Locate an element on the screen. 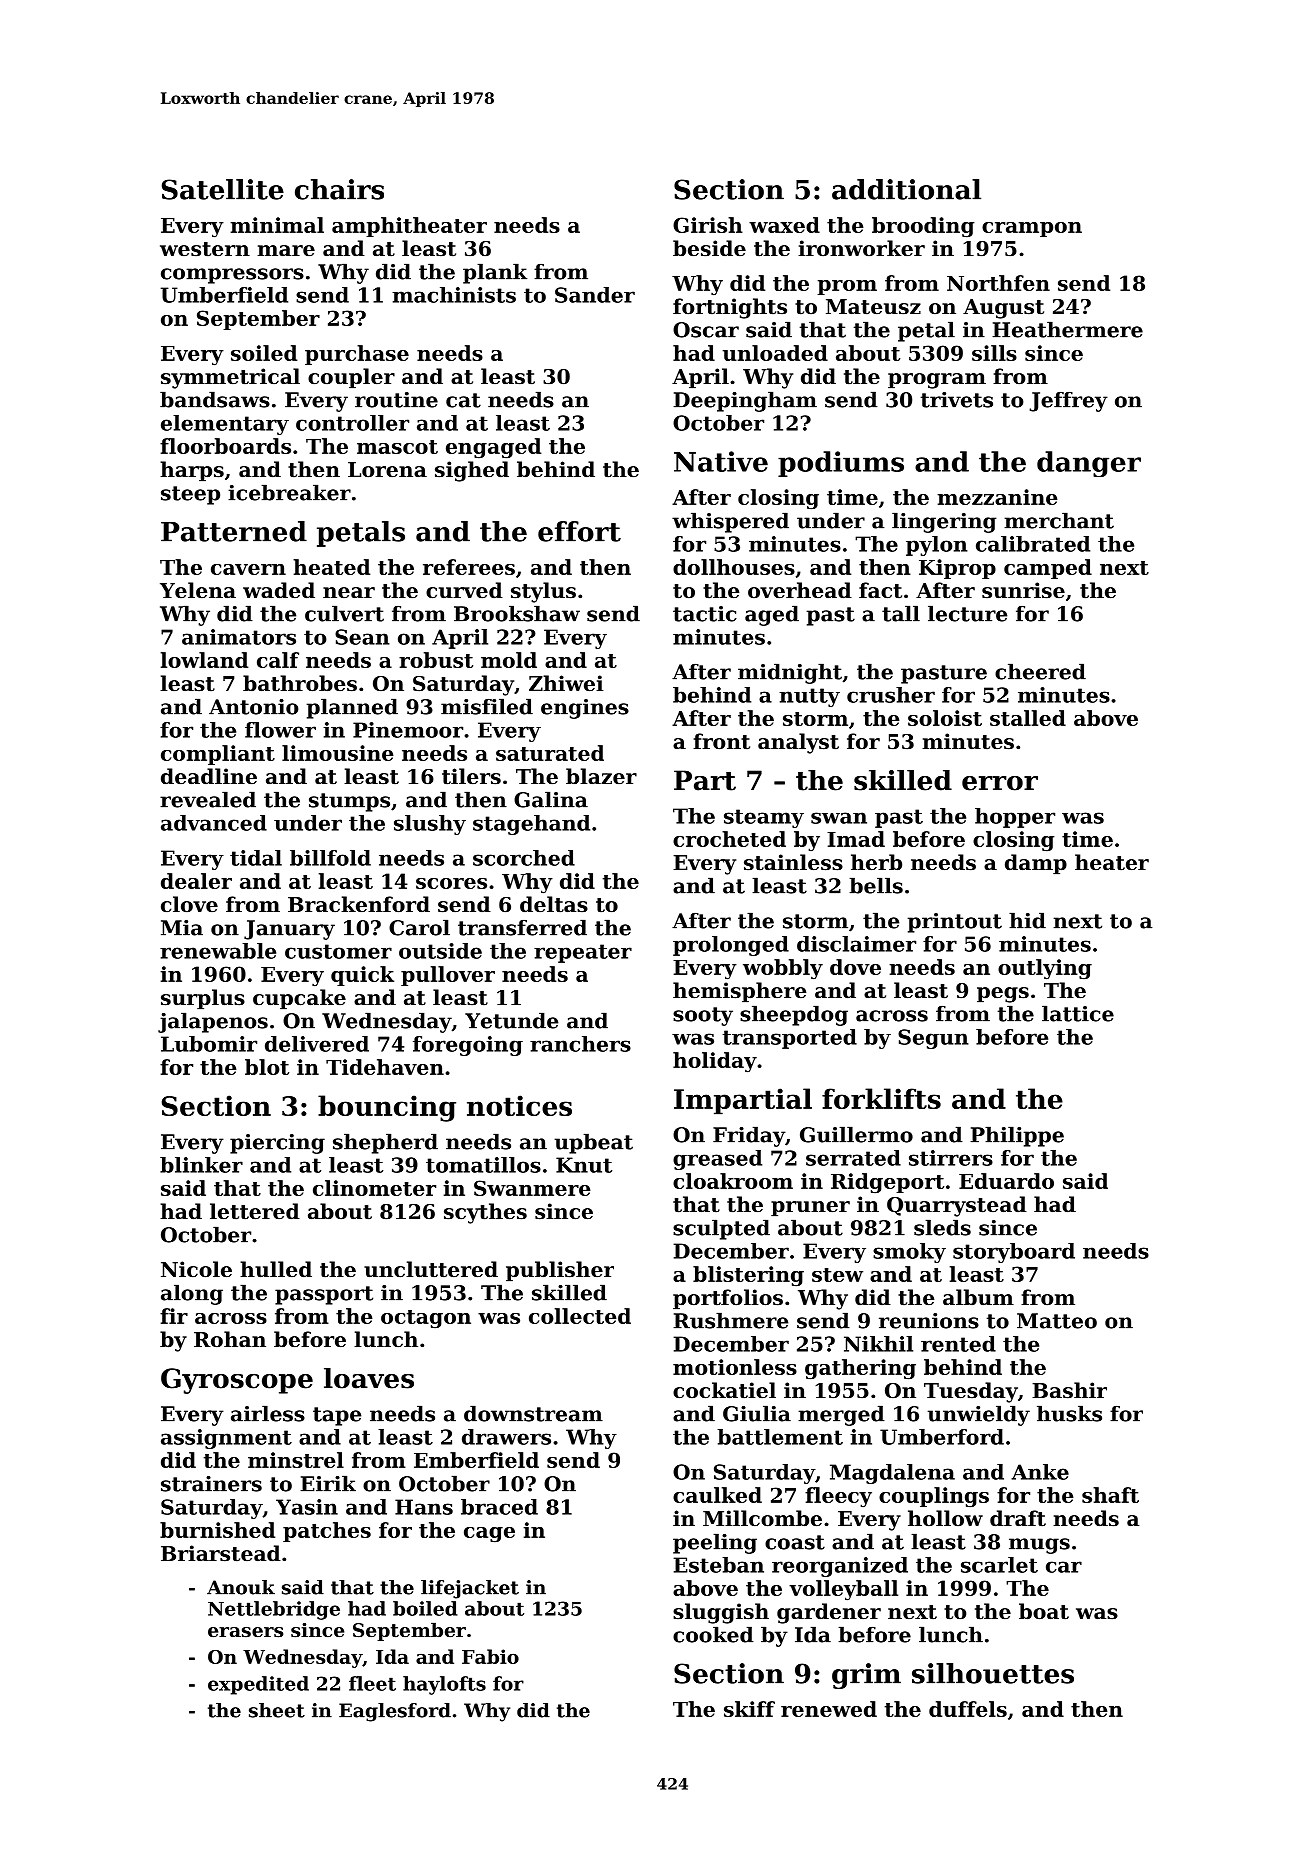 This screenshot has height=1857, width=1313. Segun is located at coordinates (933, 1039).
